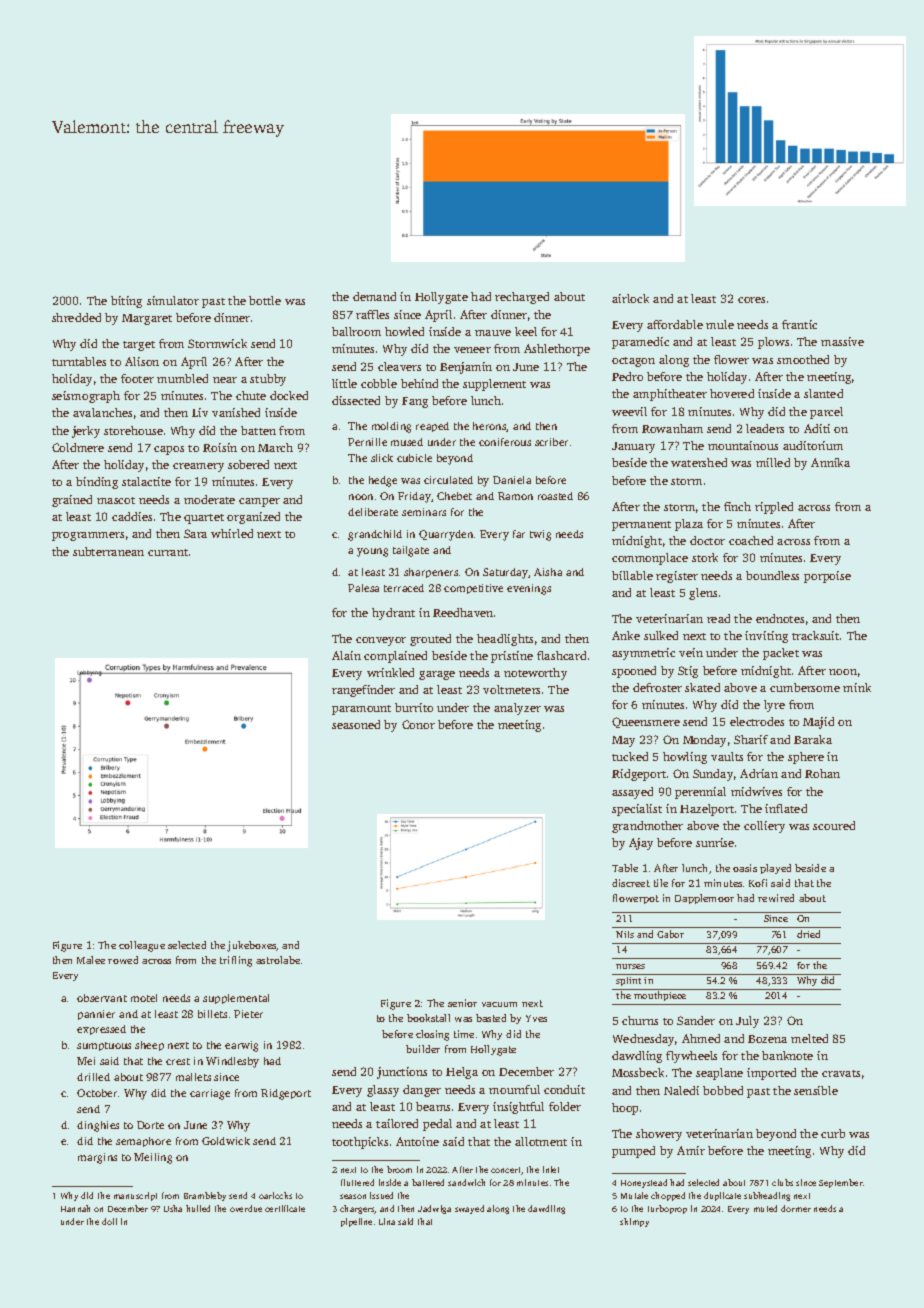  Describe the element at coordinates (434, 1209) in the screenshot. I see `Jadwiga` at that location.
